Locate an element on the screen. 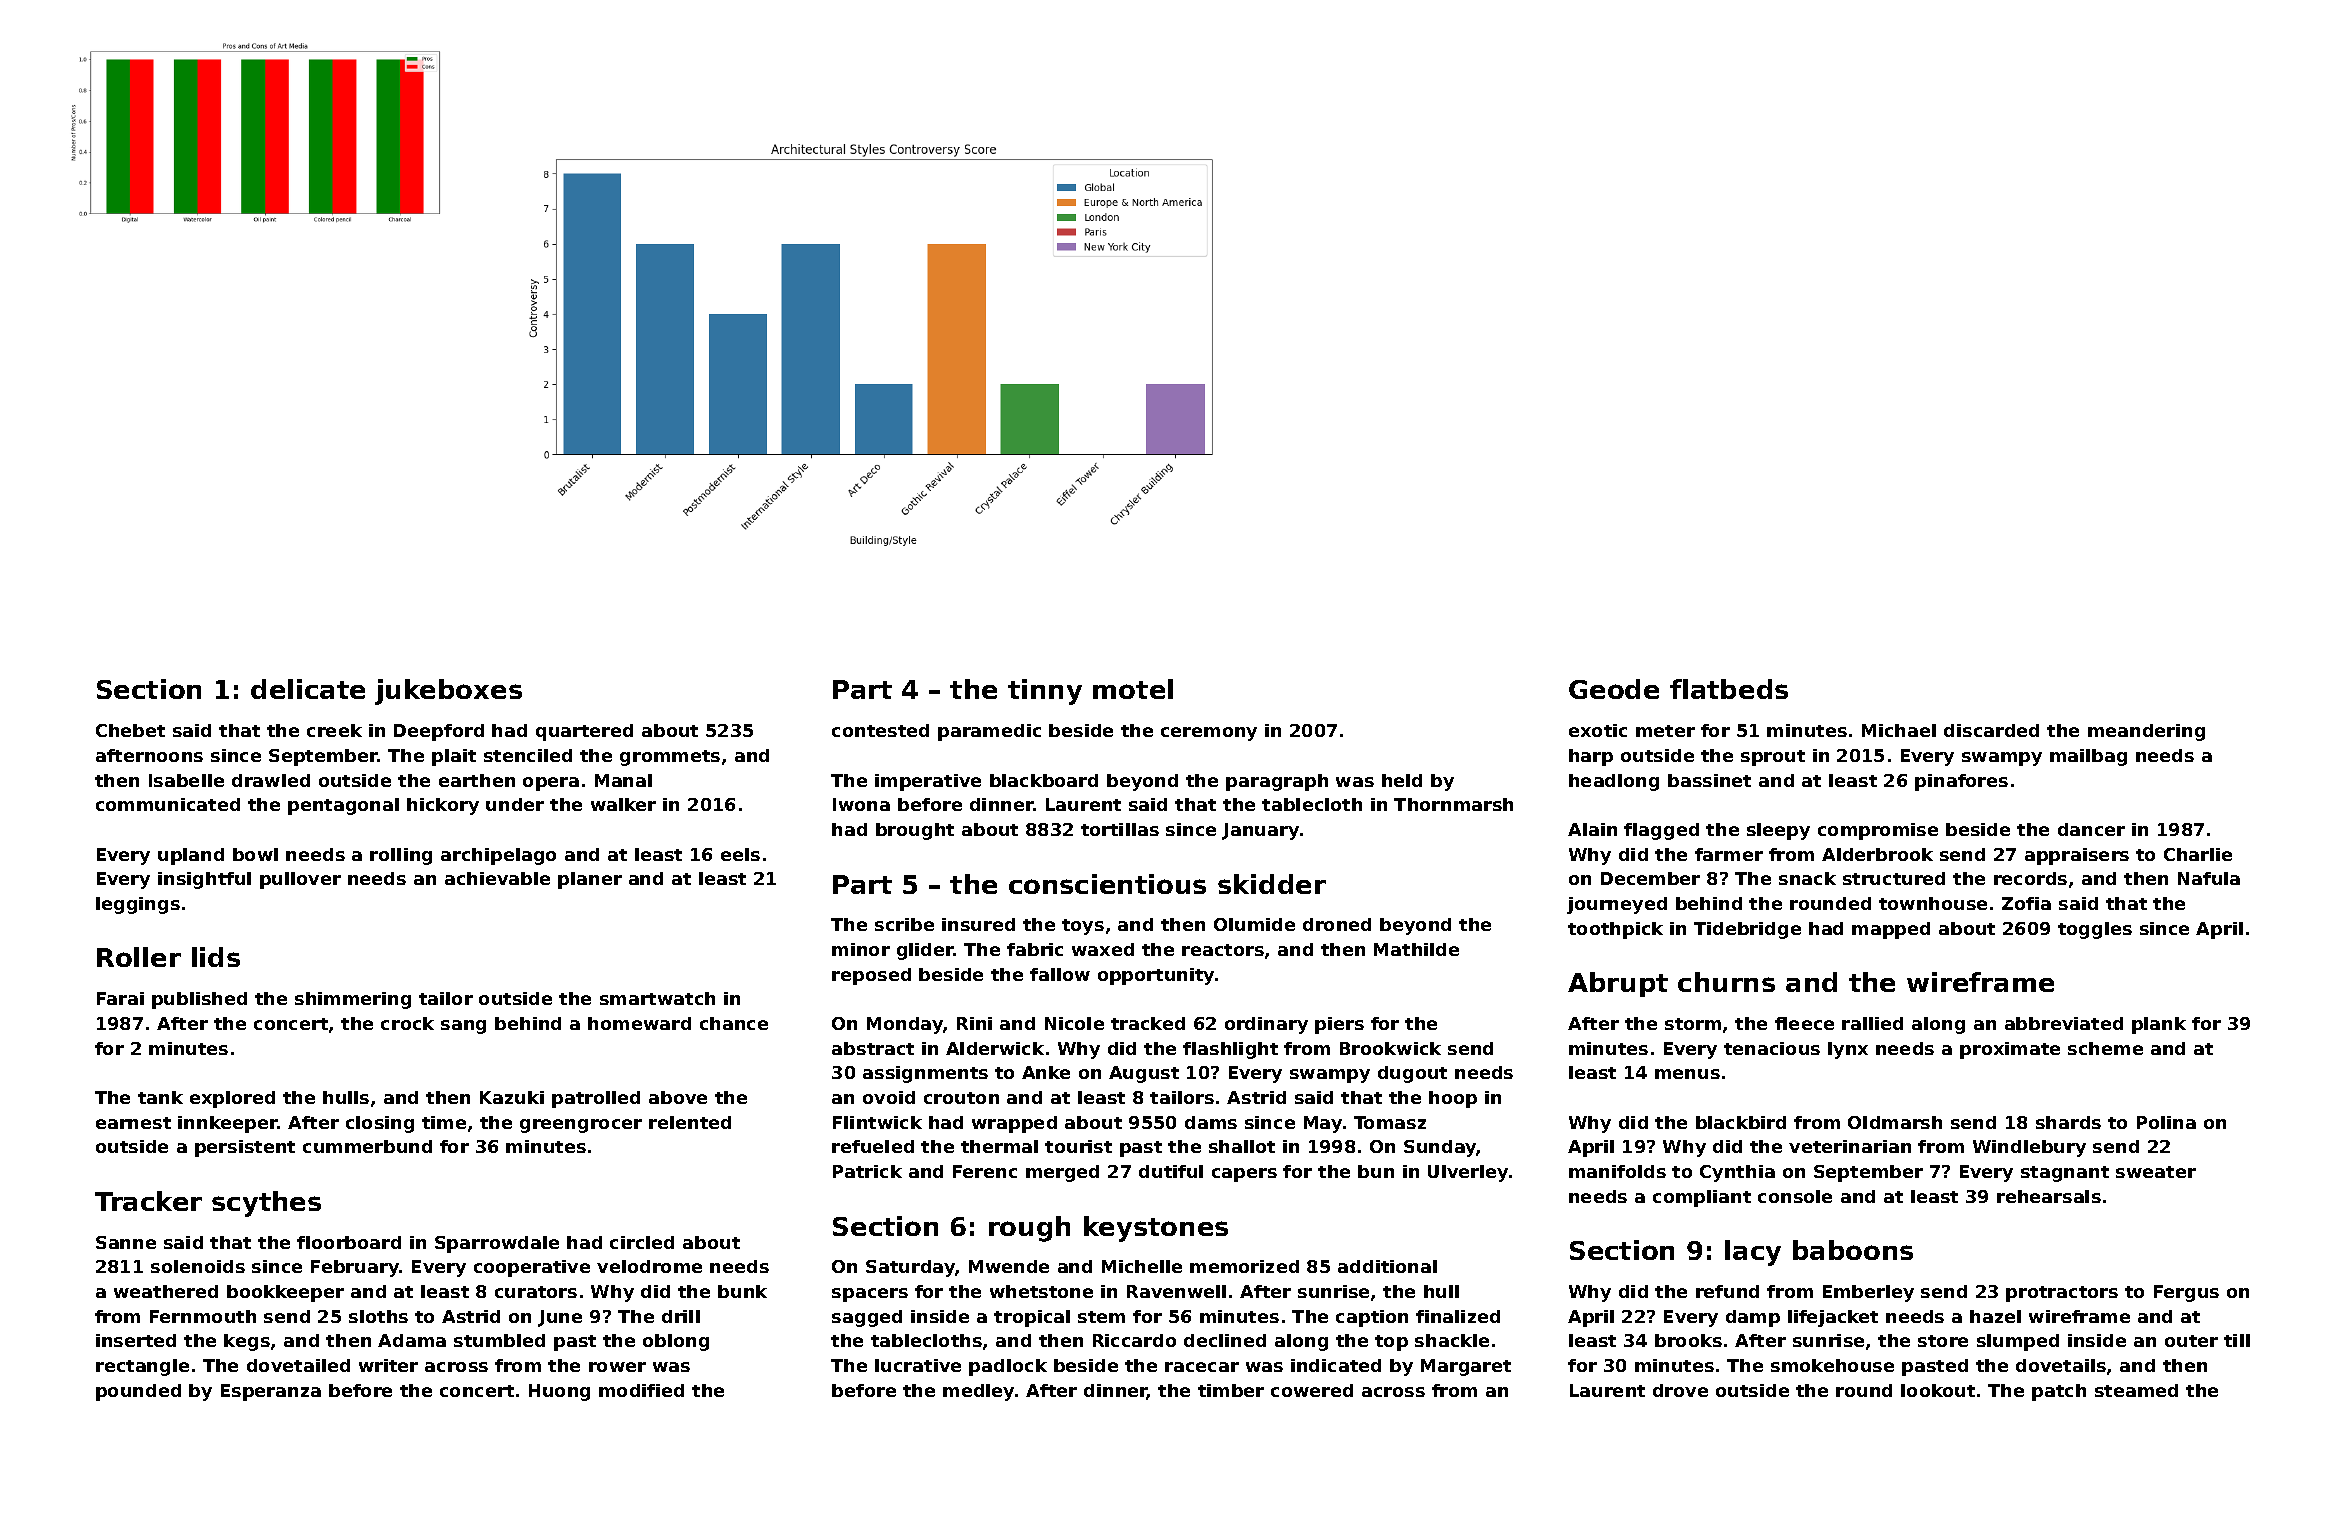 This screenshot has width=2348, height=1519. tank is located at coordinates (160, 1097).
